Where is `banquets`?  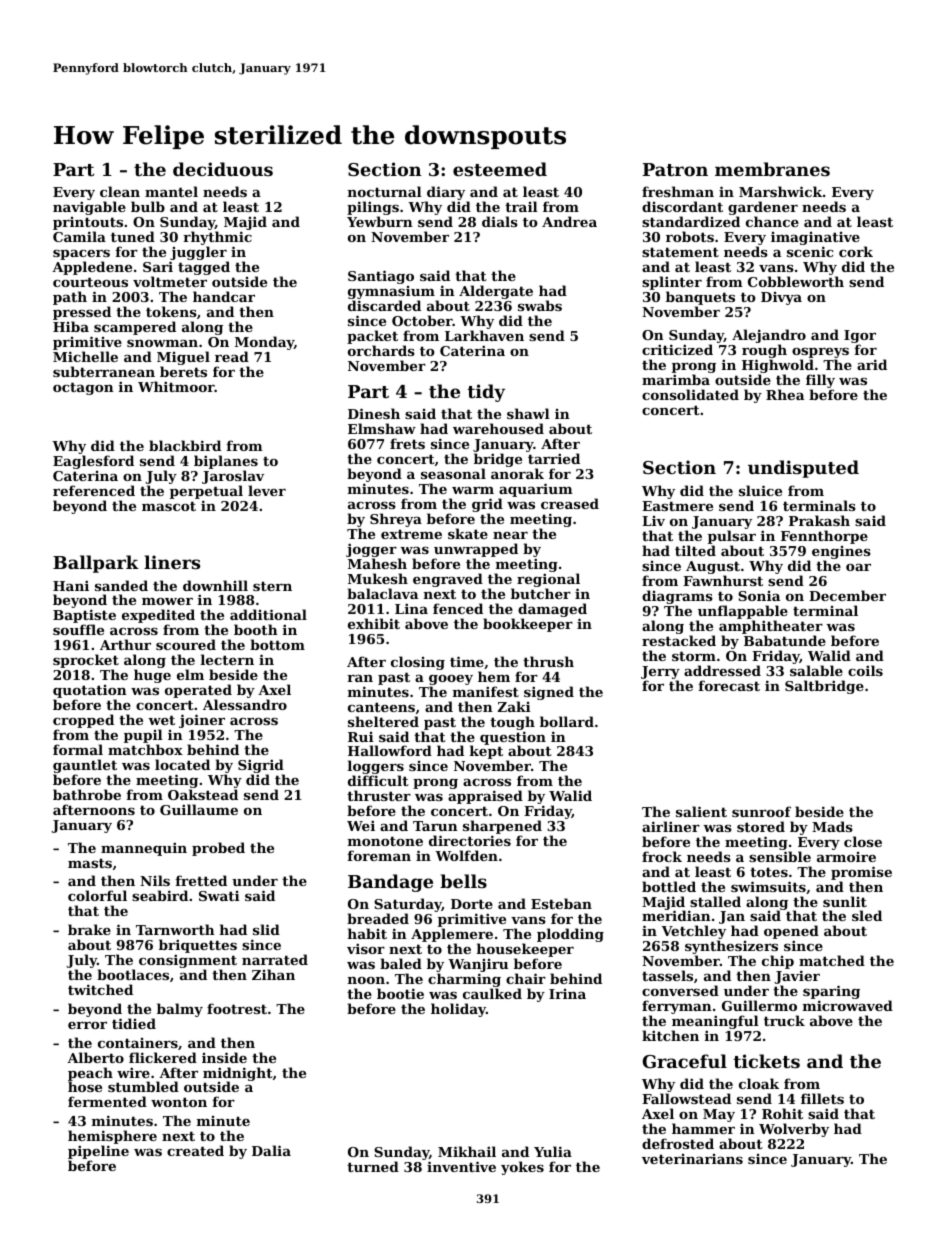 banquets is located at coordinates (700, 298).
